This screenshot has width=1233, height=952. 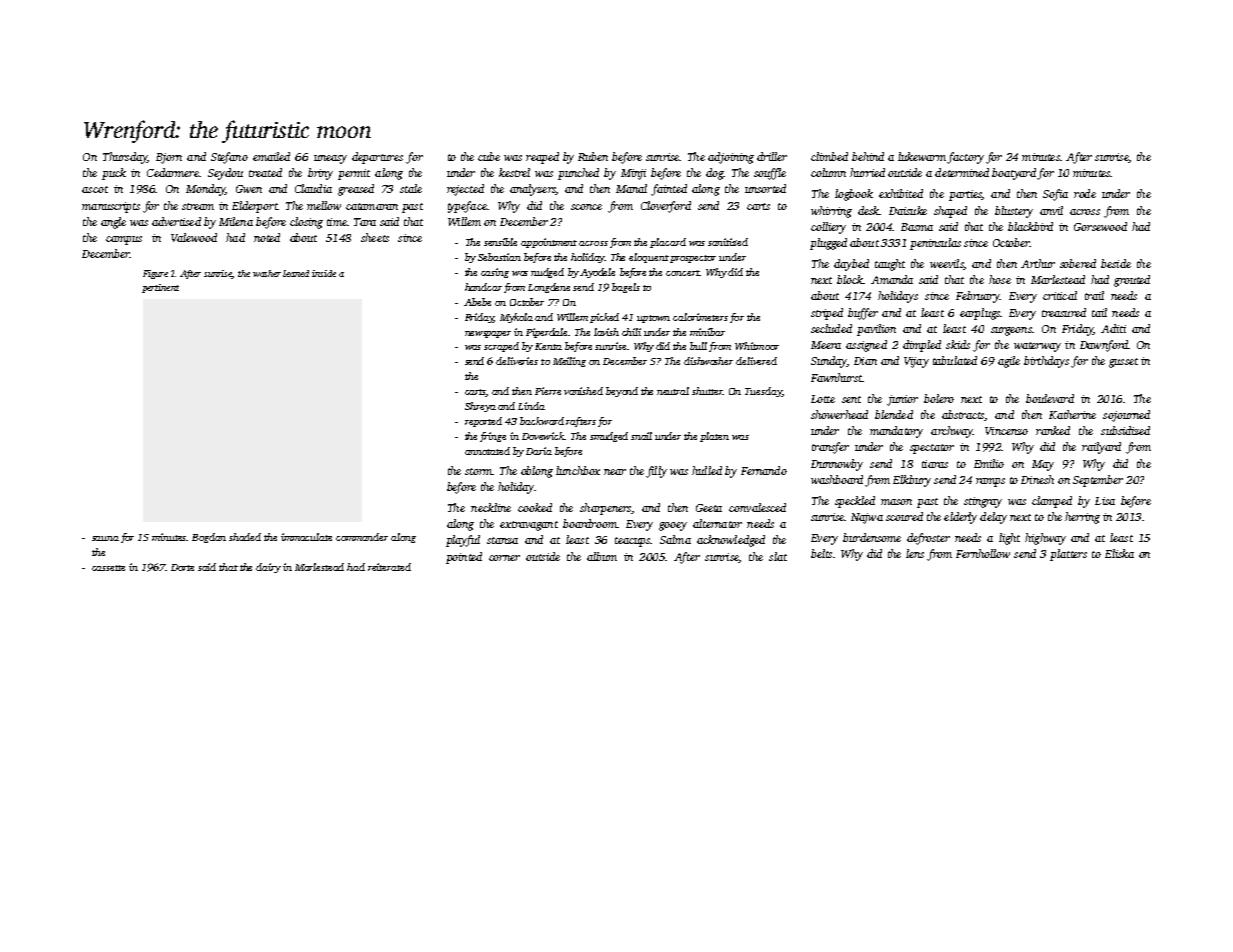 I want to click on eloquent, so click(x=649, y=258).
